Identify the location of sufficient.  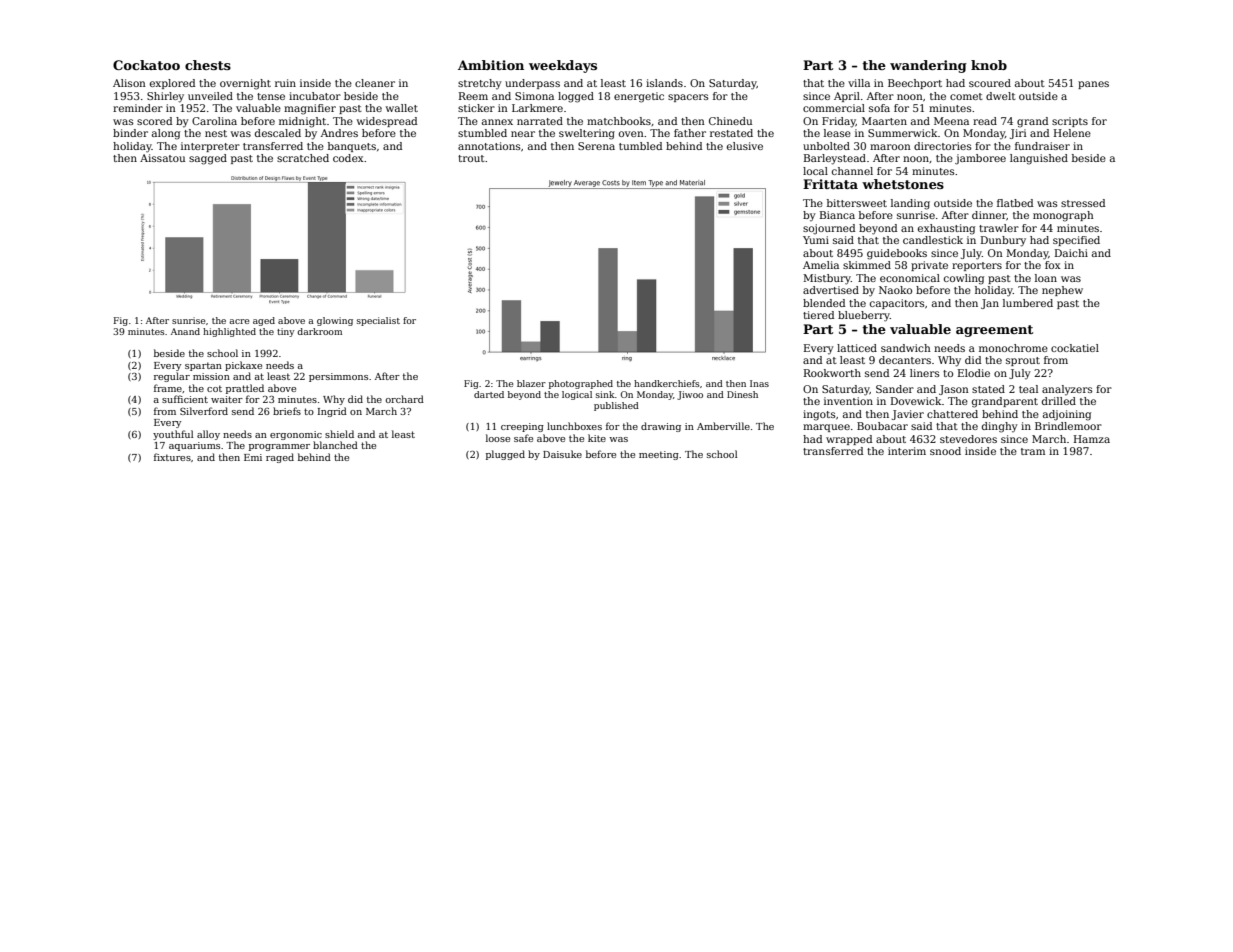
(185, 399).
